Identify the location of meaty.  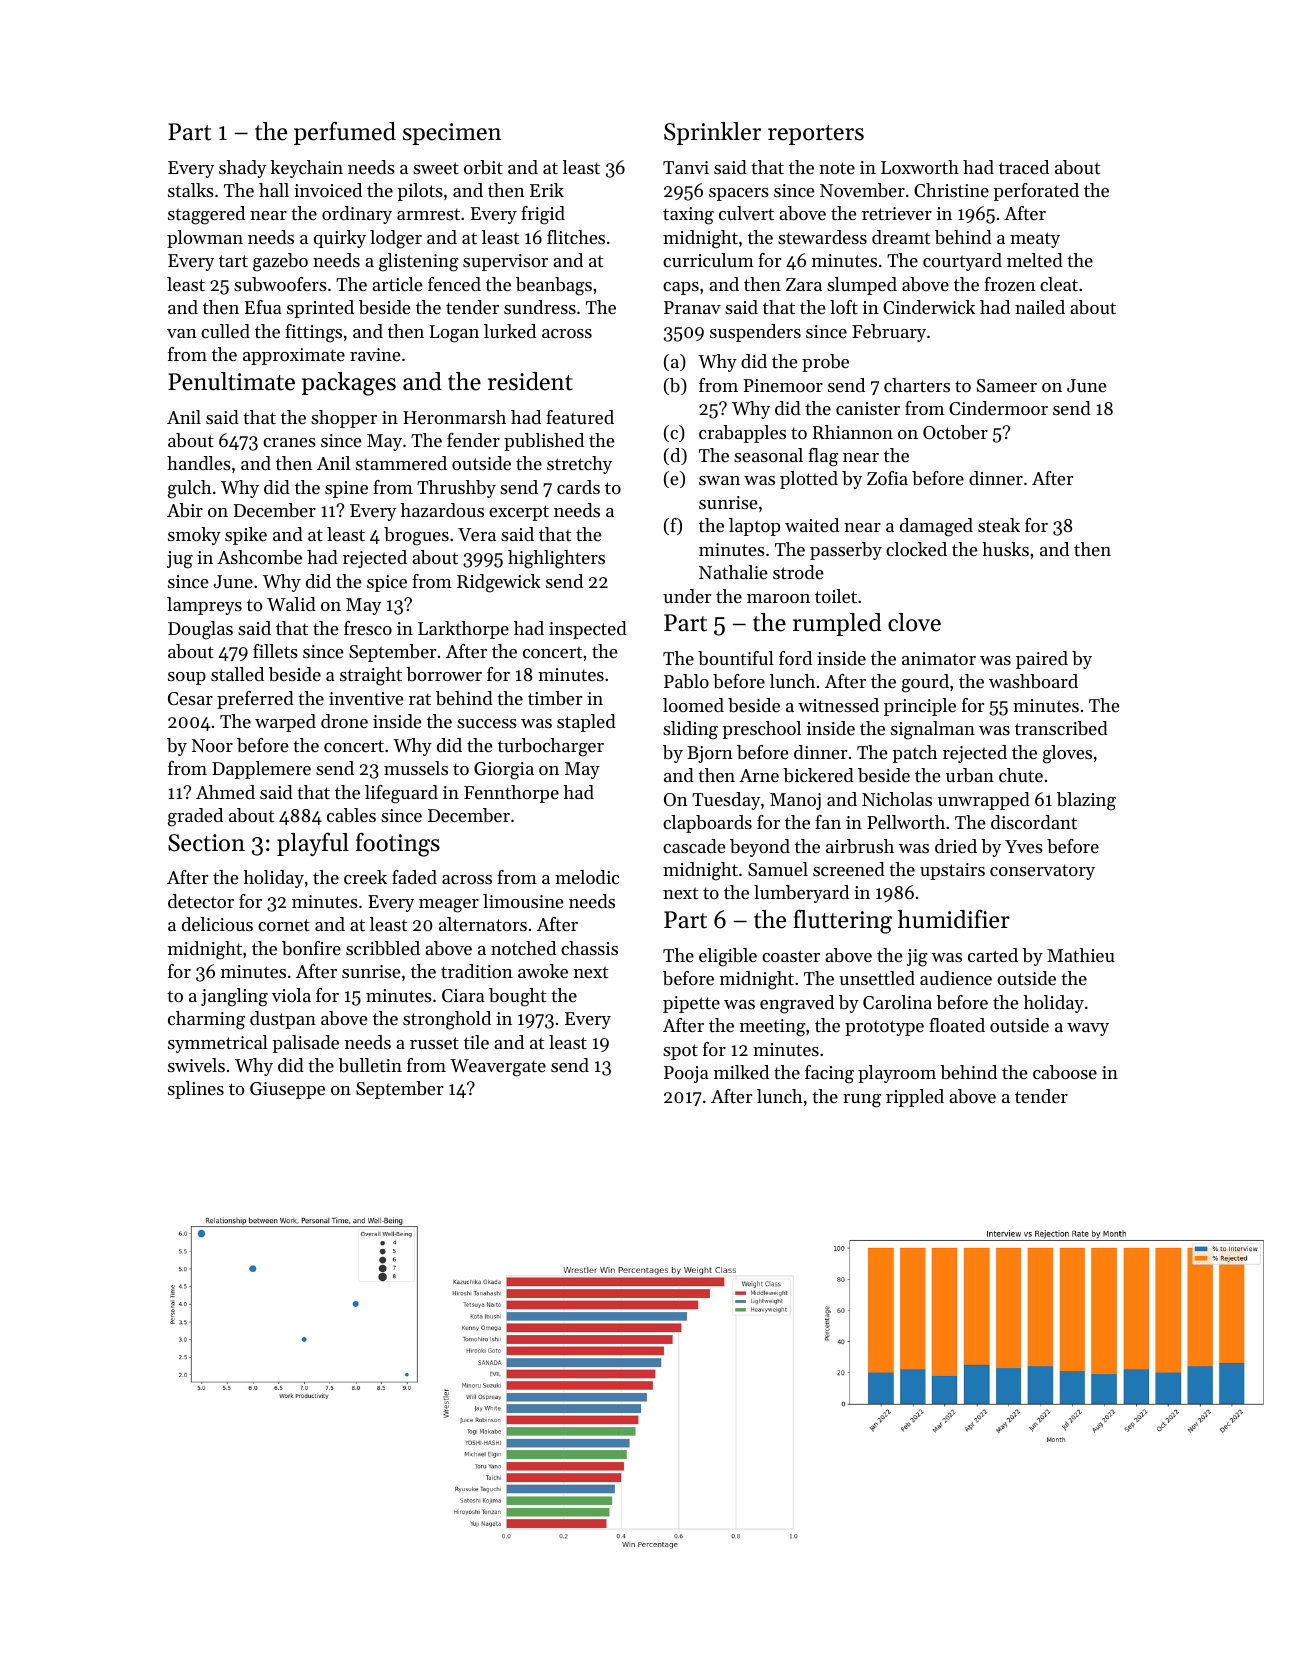
(1035, 240).
